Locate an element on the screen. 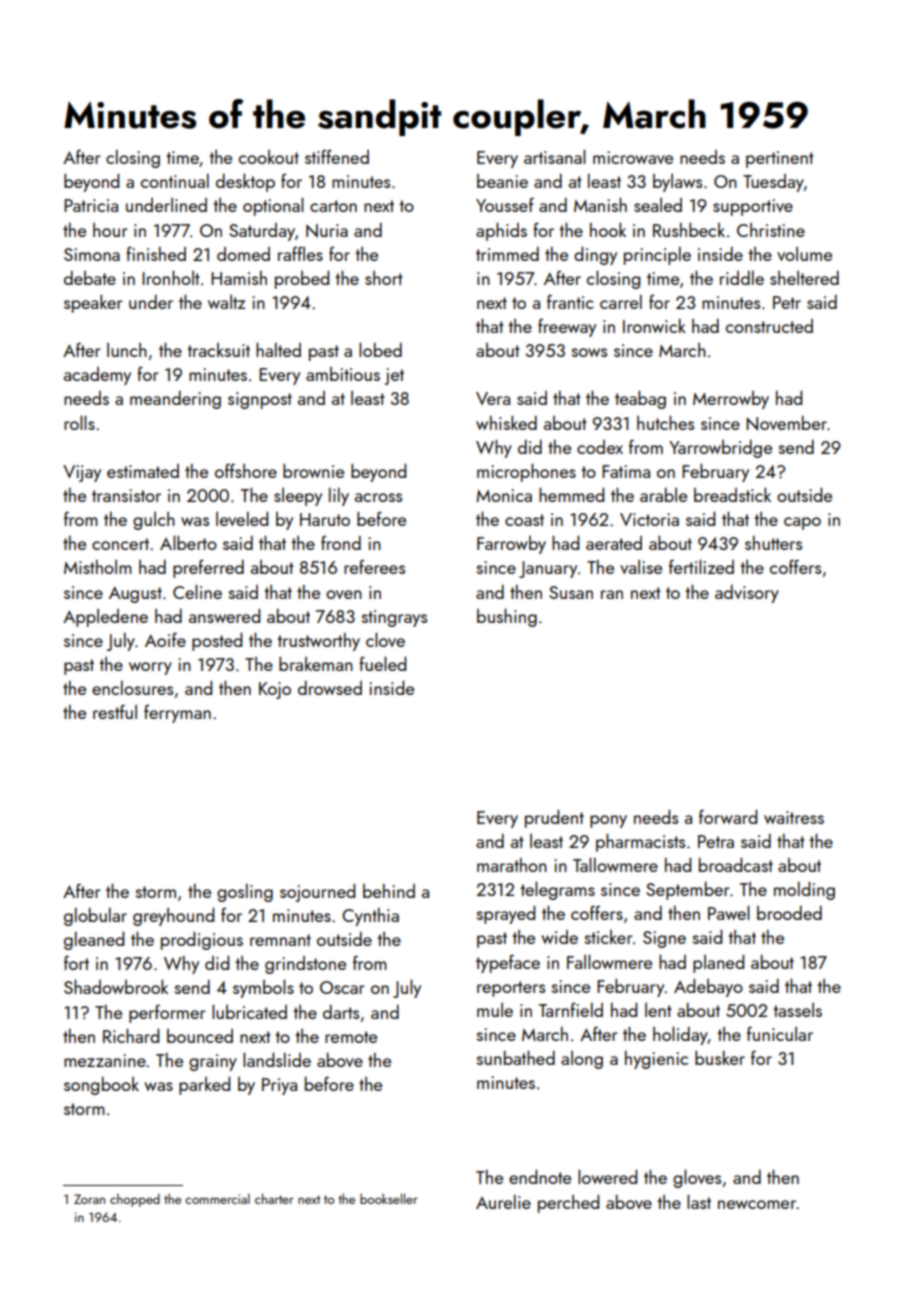 This screenshot has width=908, height=1316. behind is located at coordinates (389, 891).
